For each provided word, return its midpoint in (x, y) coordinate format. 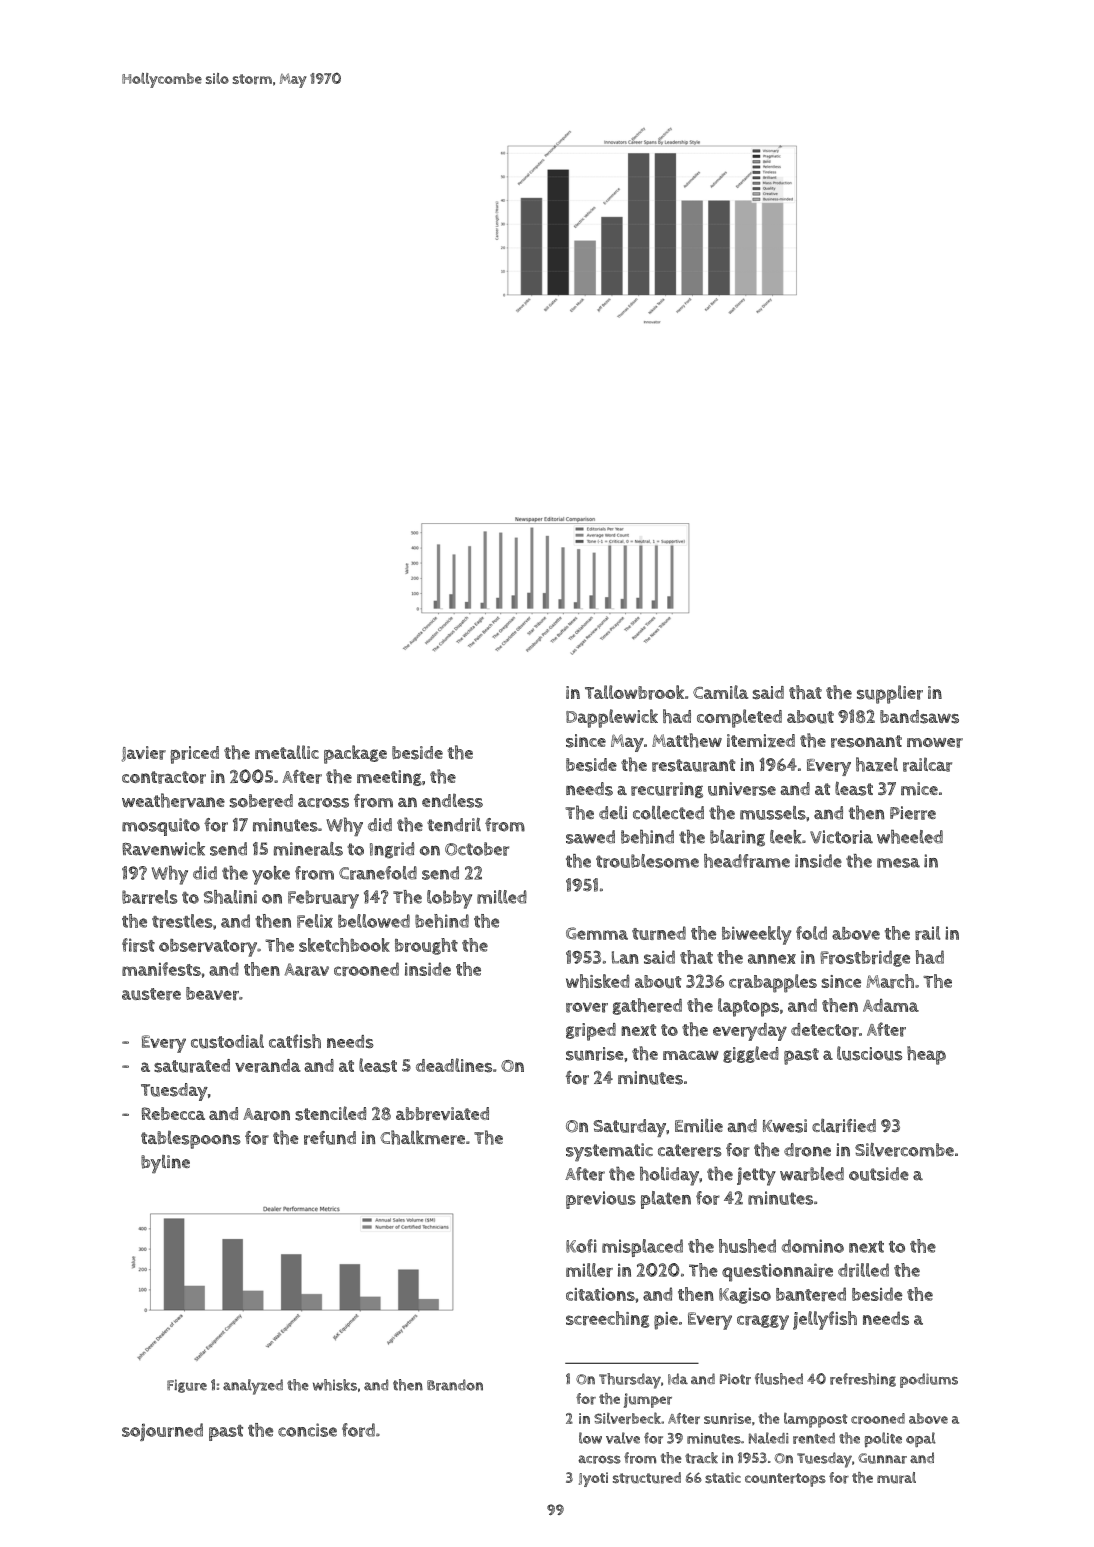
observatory (208, 948)
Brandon (455, 1385)
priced (195, 755)
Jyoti (593, 1479)
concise (307, 1430)
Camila (720, 692)
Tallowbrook (634, 692)
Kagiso (745, 1296)
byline (165, 1164)
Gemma (597, 933)
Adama (891, 1005)
